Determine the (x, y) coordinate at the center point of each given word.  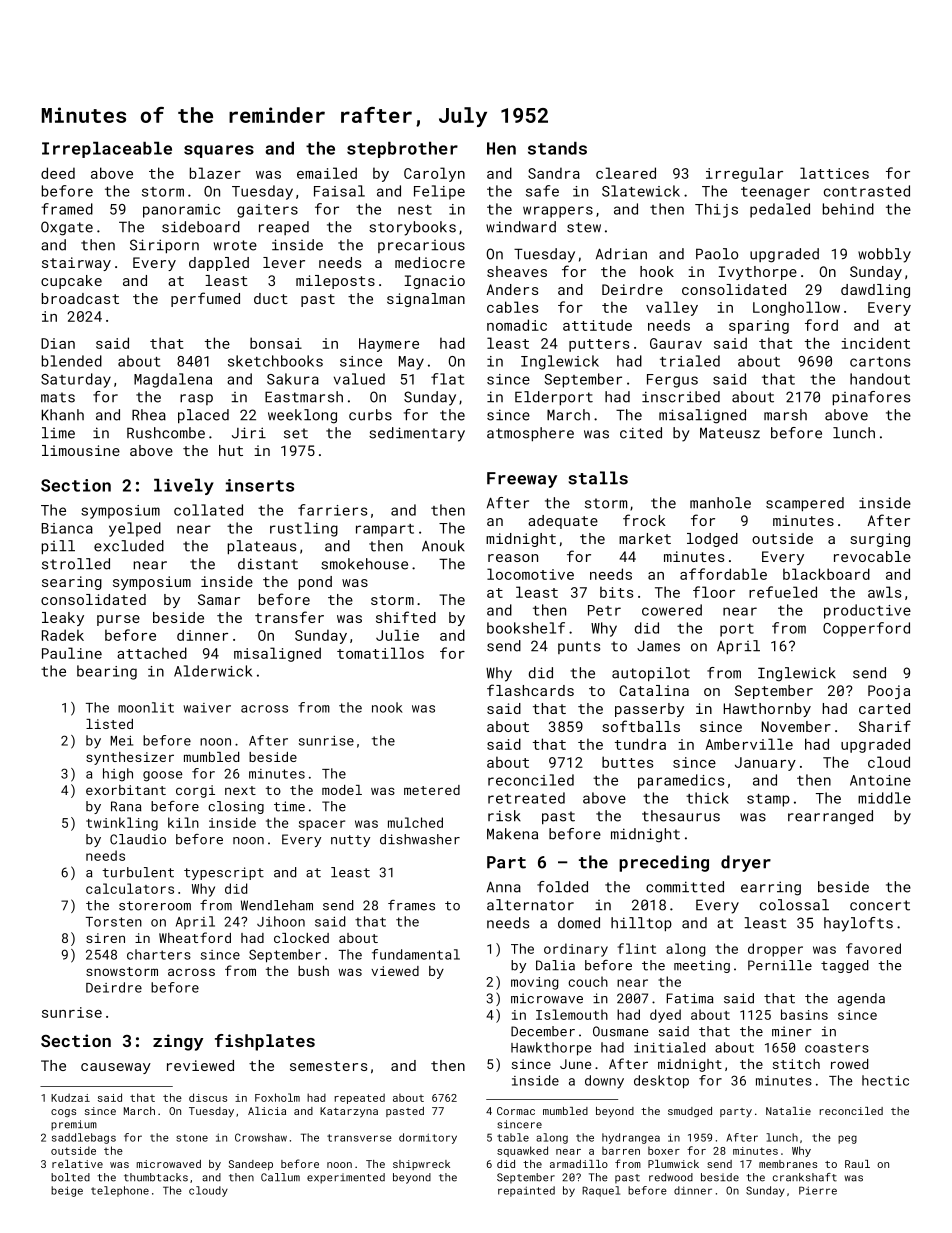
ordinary (576, 950)
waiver (207, 708)
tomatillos (380, 653)
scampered (805, 504)
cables (513, 307)
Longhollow (796, 308)
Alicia (267, 1111)
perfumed (205, 299)
